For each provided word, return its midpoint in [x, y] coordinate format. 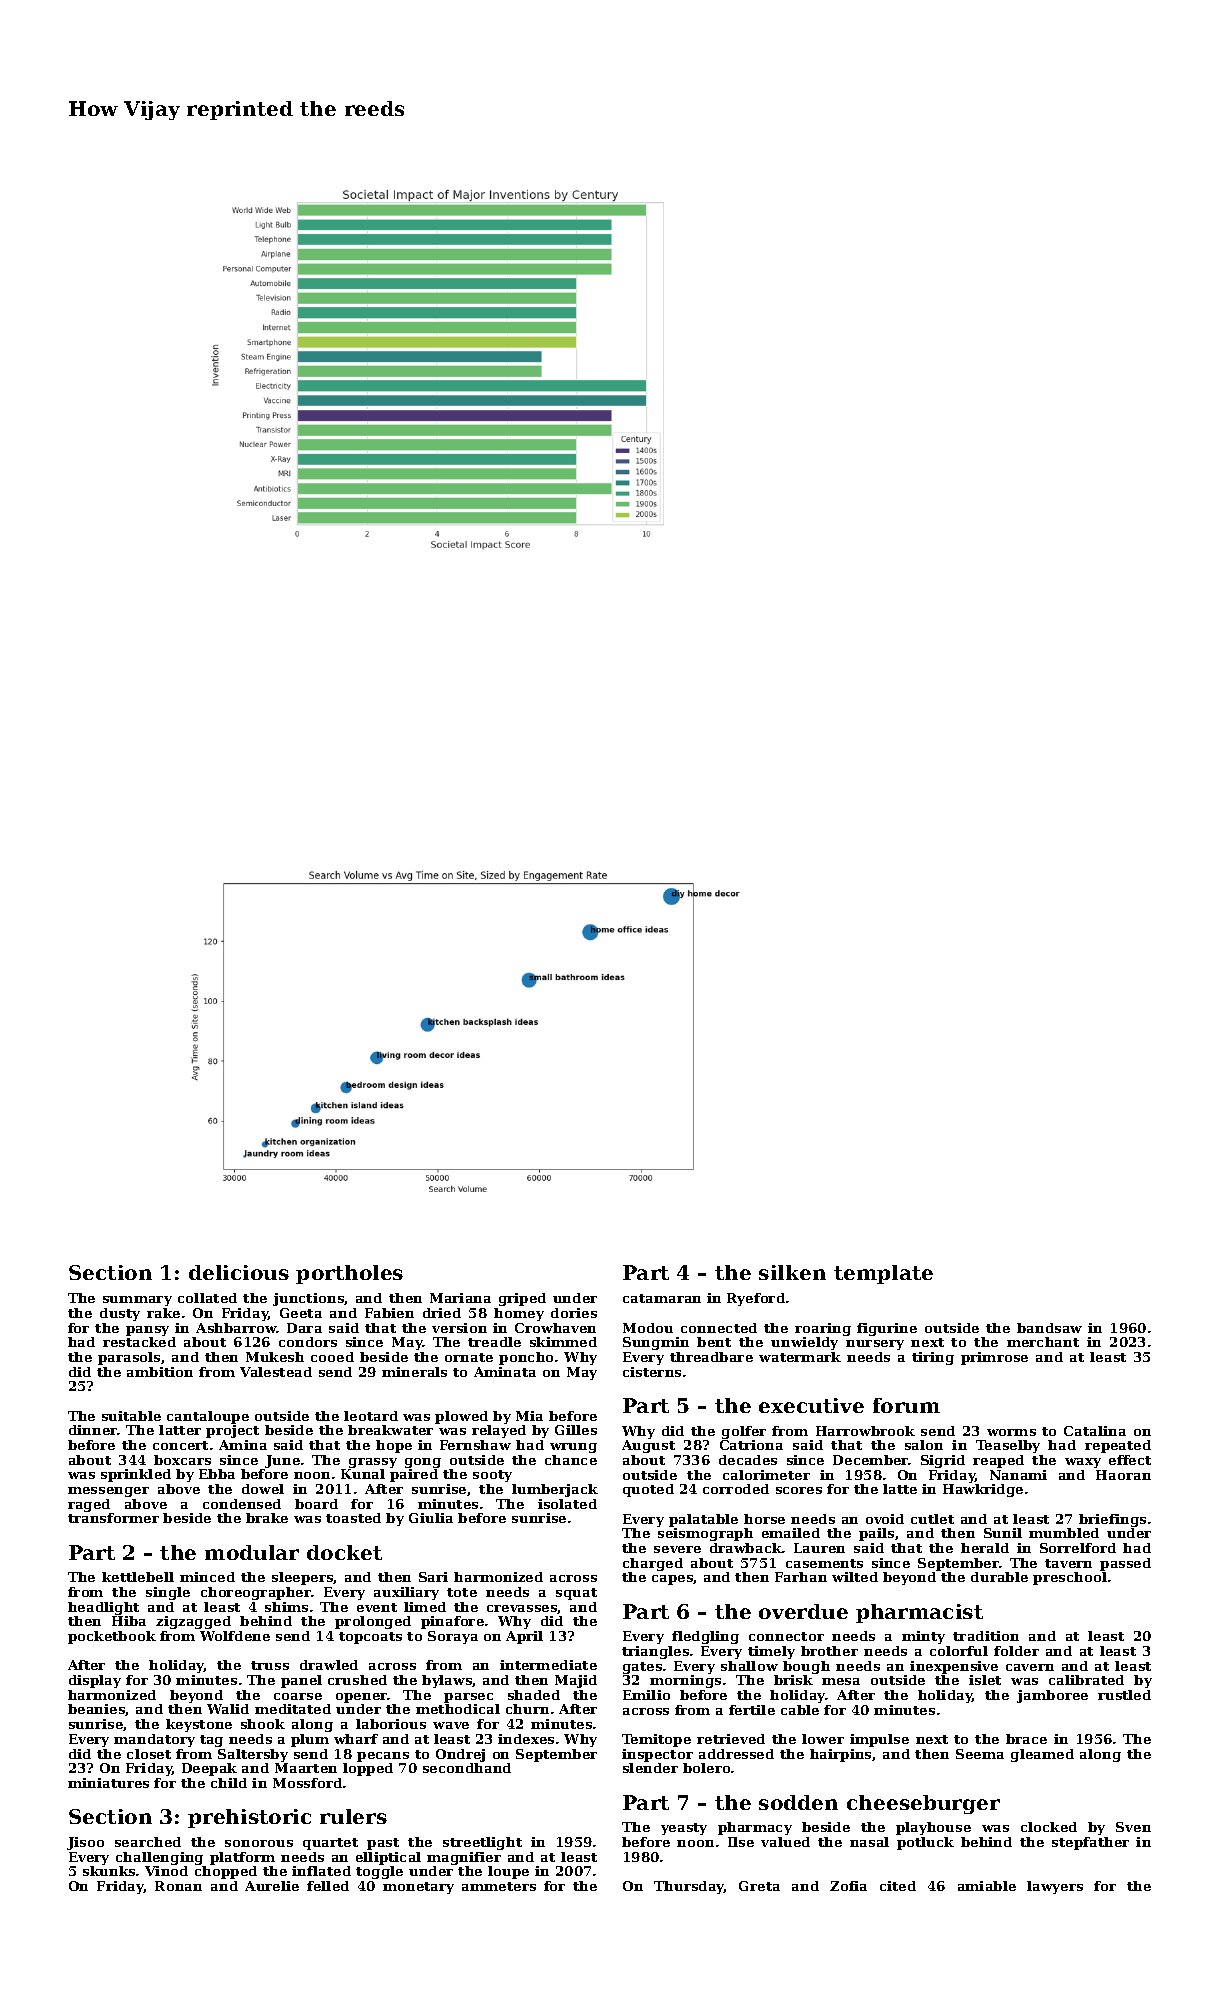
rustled [1124, 1695]
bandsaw [1049, 1328]
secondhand [467, 1768]
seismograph [705, 1534]
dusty [120, 1314]
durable [999, 1577]
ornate [469, 1357]
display [95, 1681]
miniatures [108, 1783]
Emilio [646, 1695]
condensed [242, 1504]
